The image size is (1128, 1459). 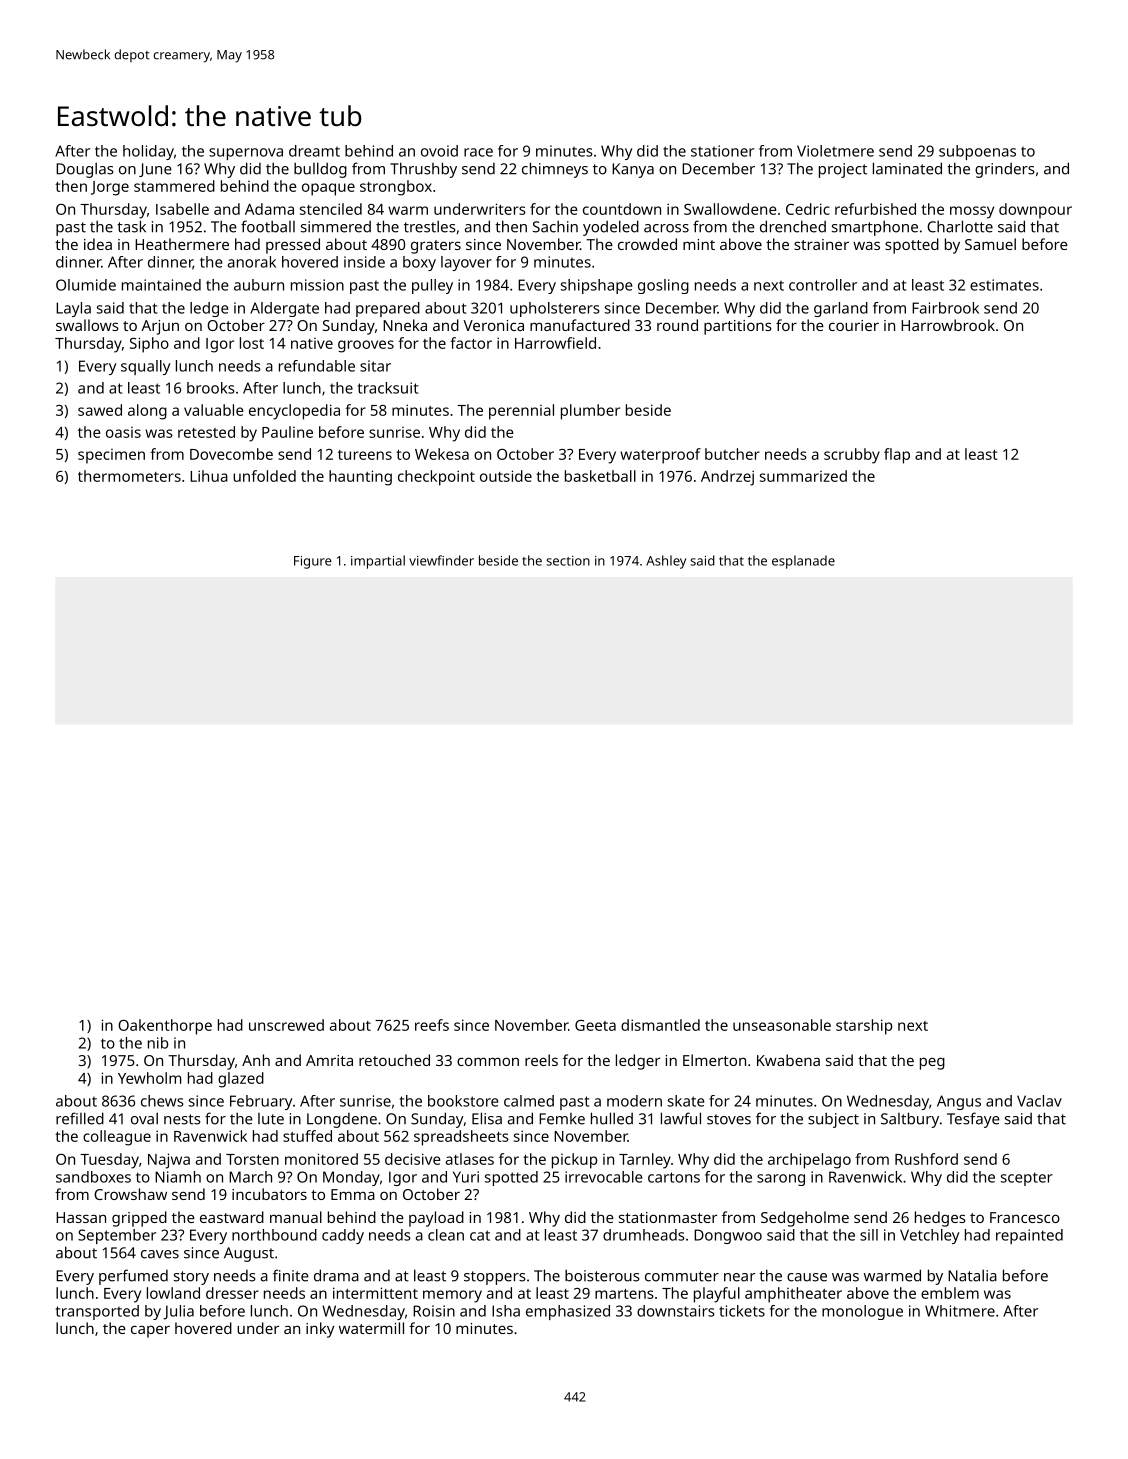 What do you see at coordinates (854, 325) in the page?
I see `courier` at bounding box center [854, 325].
